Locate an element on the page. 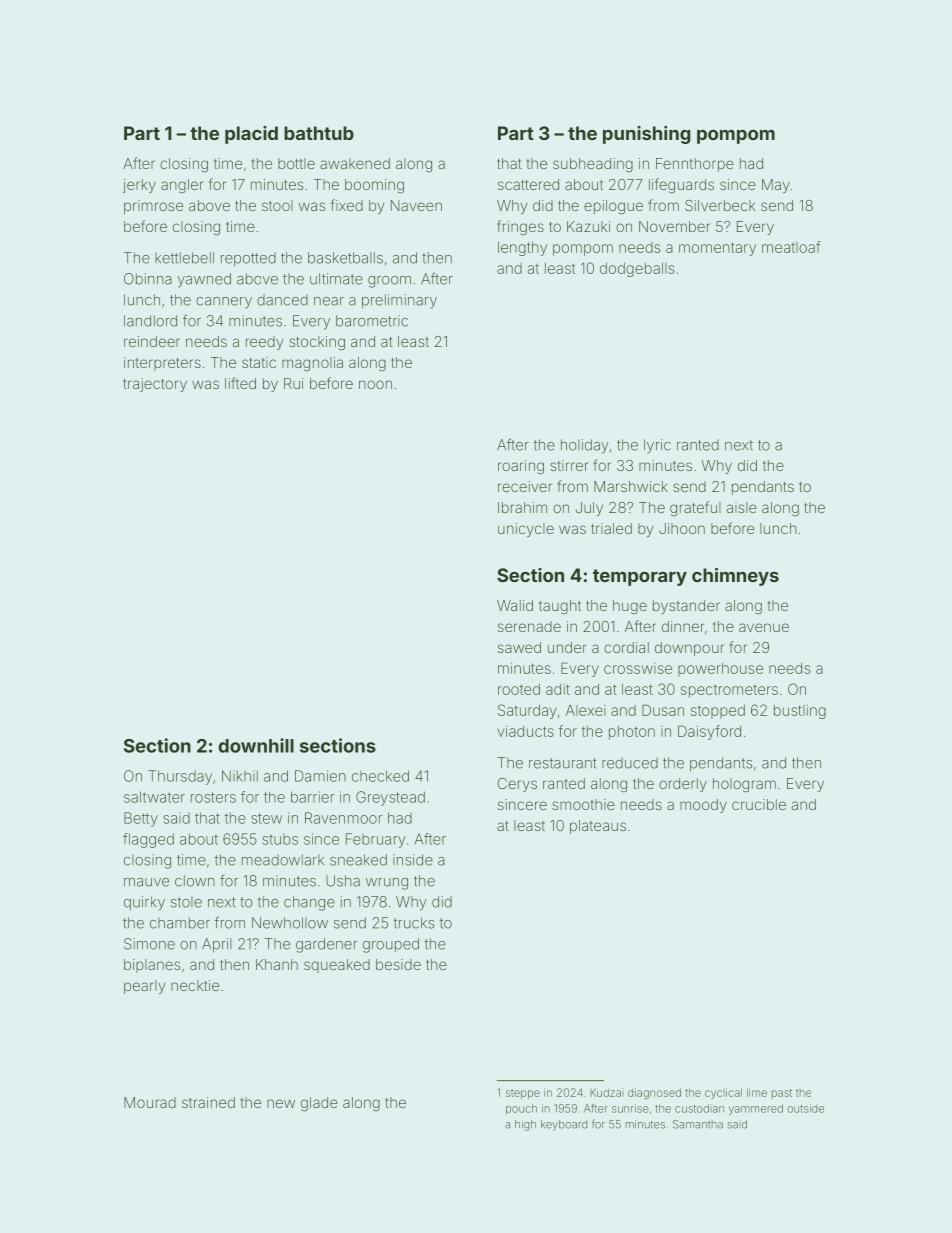  Ibrahim is located at coordinates (522, 507).
